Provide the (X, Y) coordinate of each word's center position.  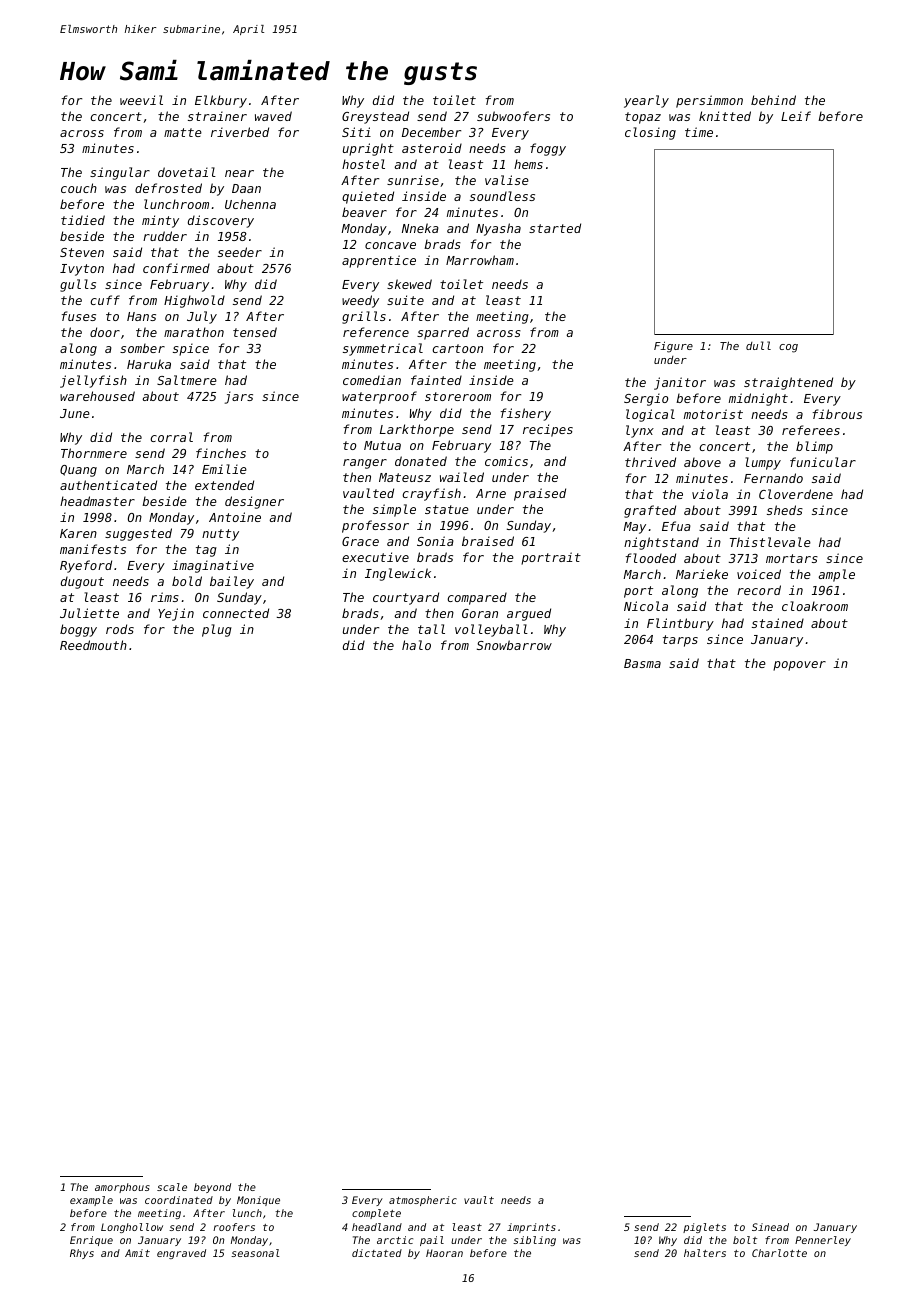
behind (773, 100)
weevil (141, 100)
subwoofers (513, 116)
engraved (181, 1254)
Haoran (444, 1253)
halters (705, 1253)
